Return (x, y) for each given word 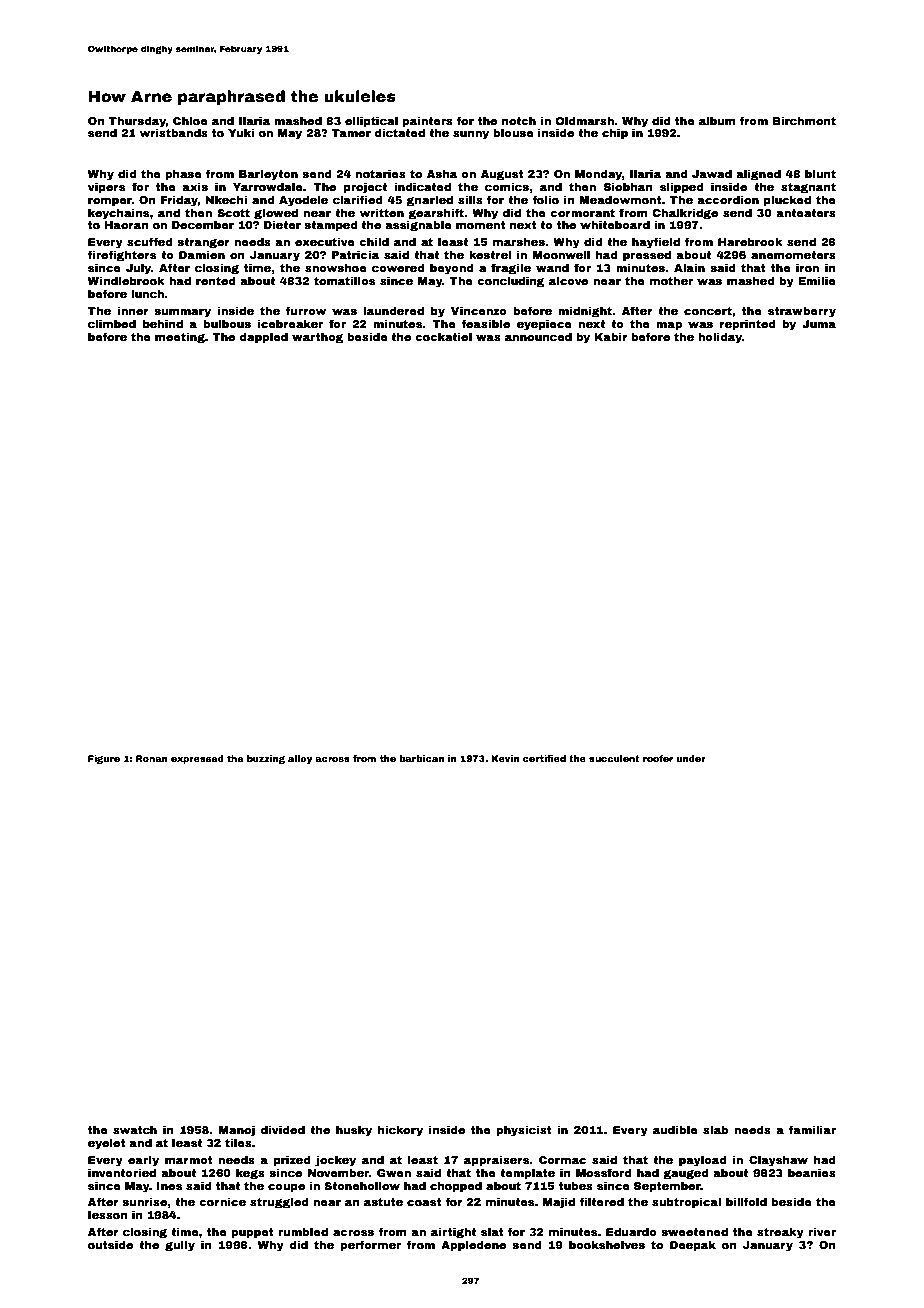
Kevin (505, 758)
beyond (451, 269)
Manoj (237, 1131)
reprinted (747, 325)
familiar (812, 1129)
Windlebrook (126, 280)
